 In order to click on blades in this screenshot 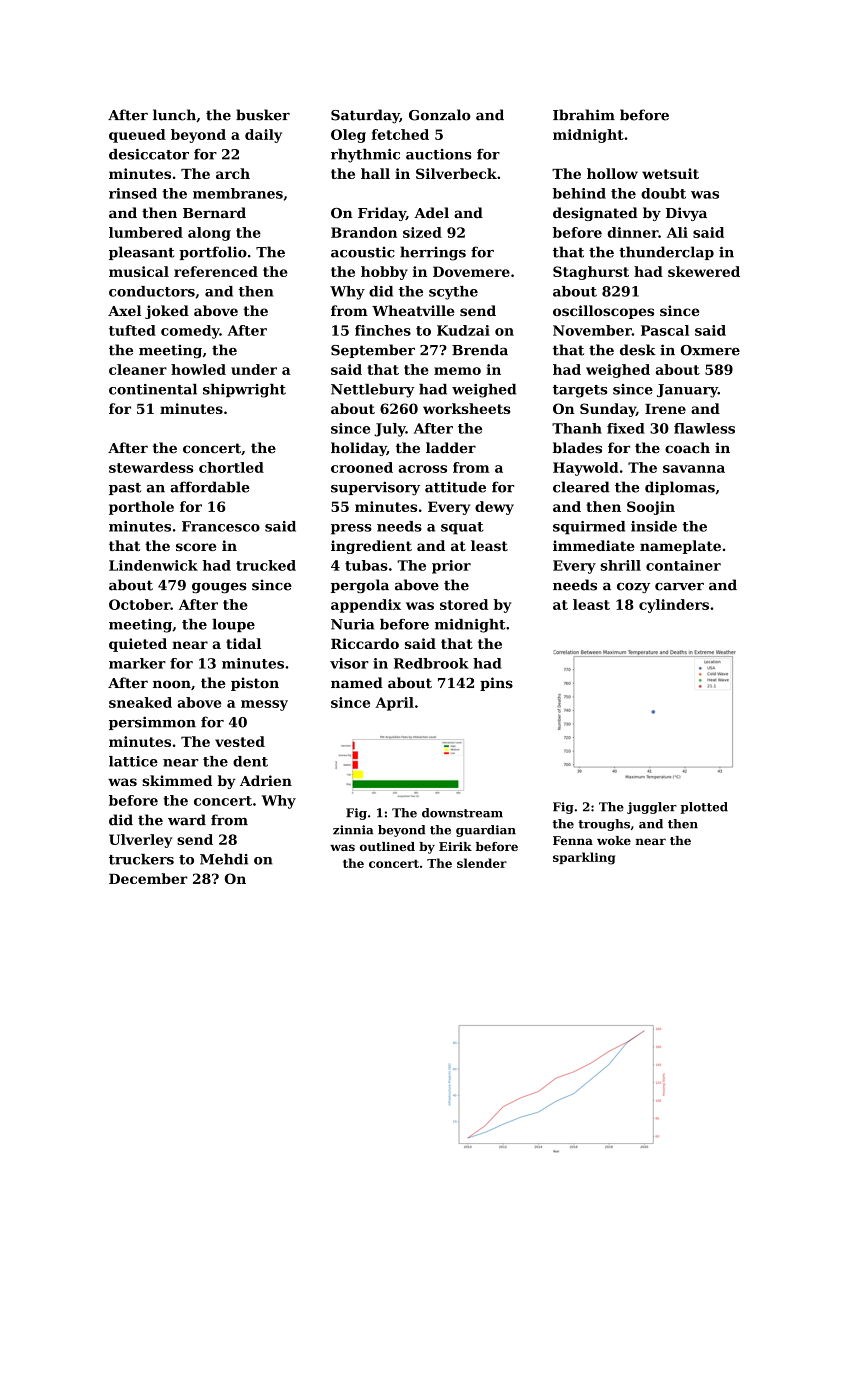, I will do `click(577, 448)`.
